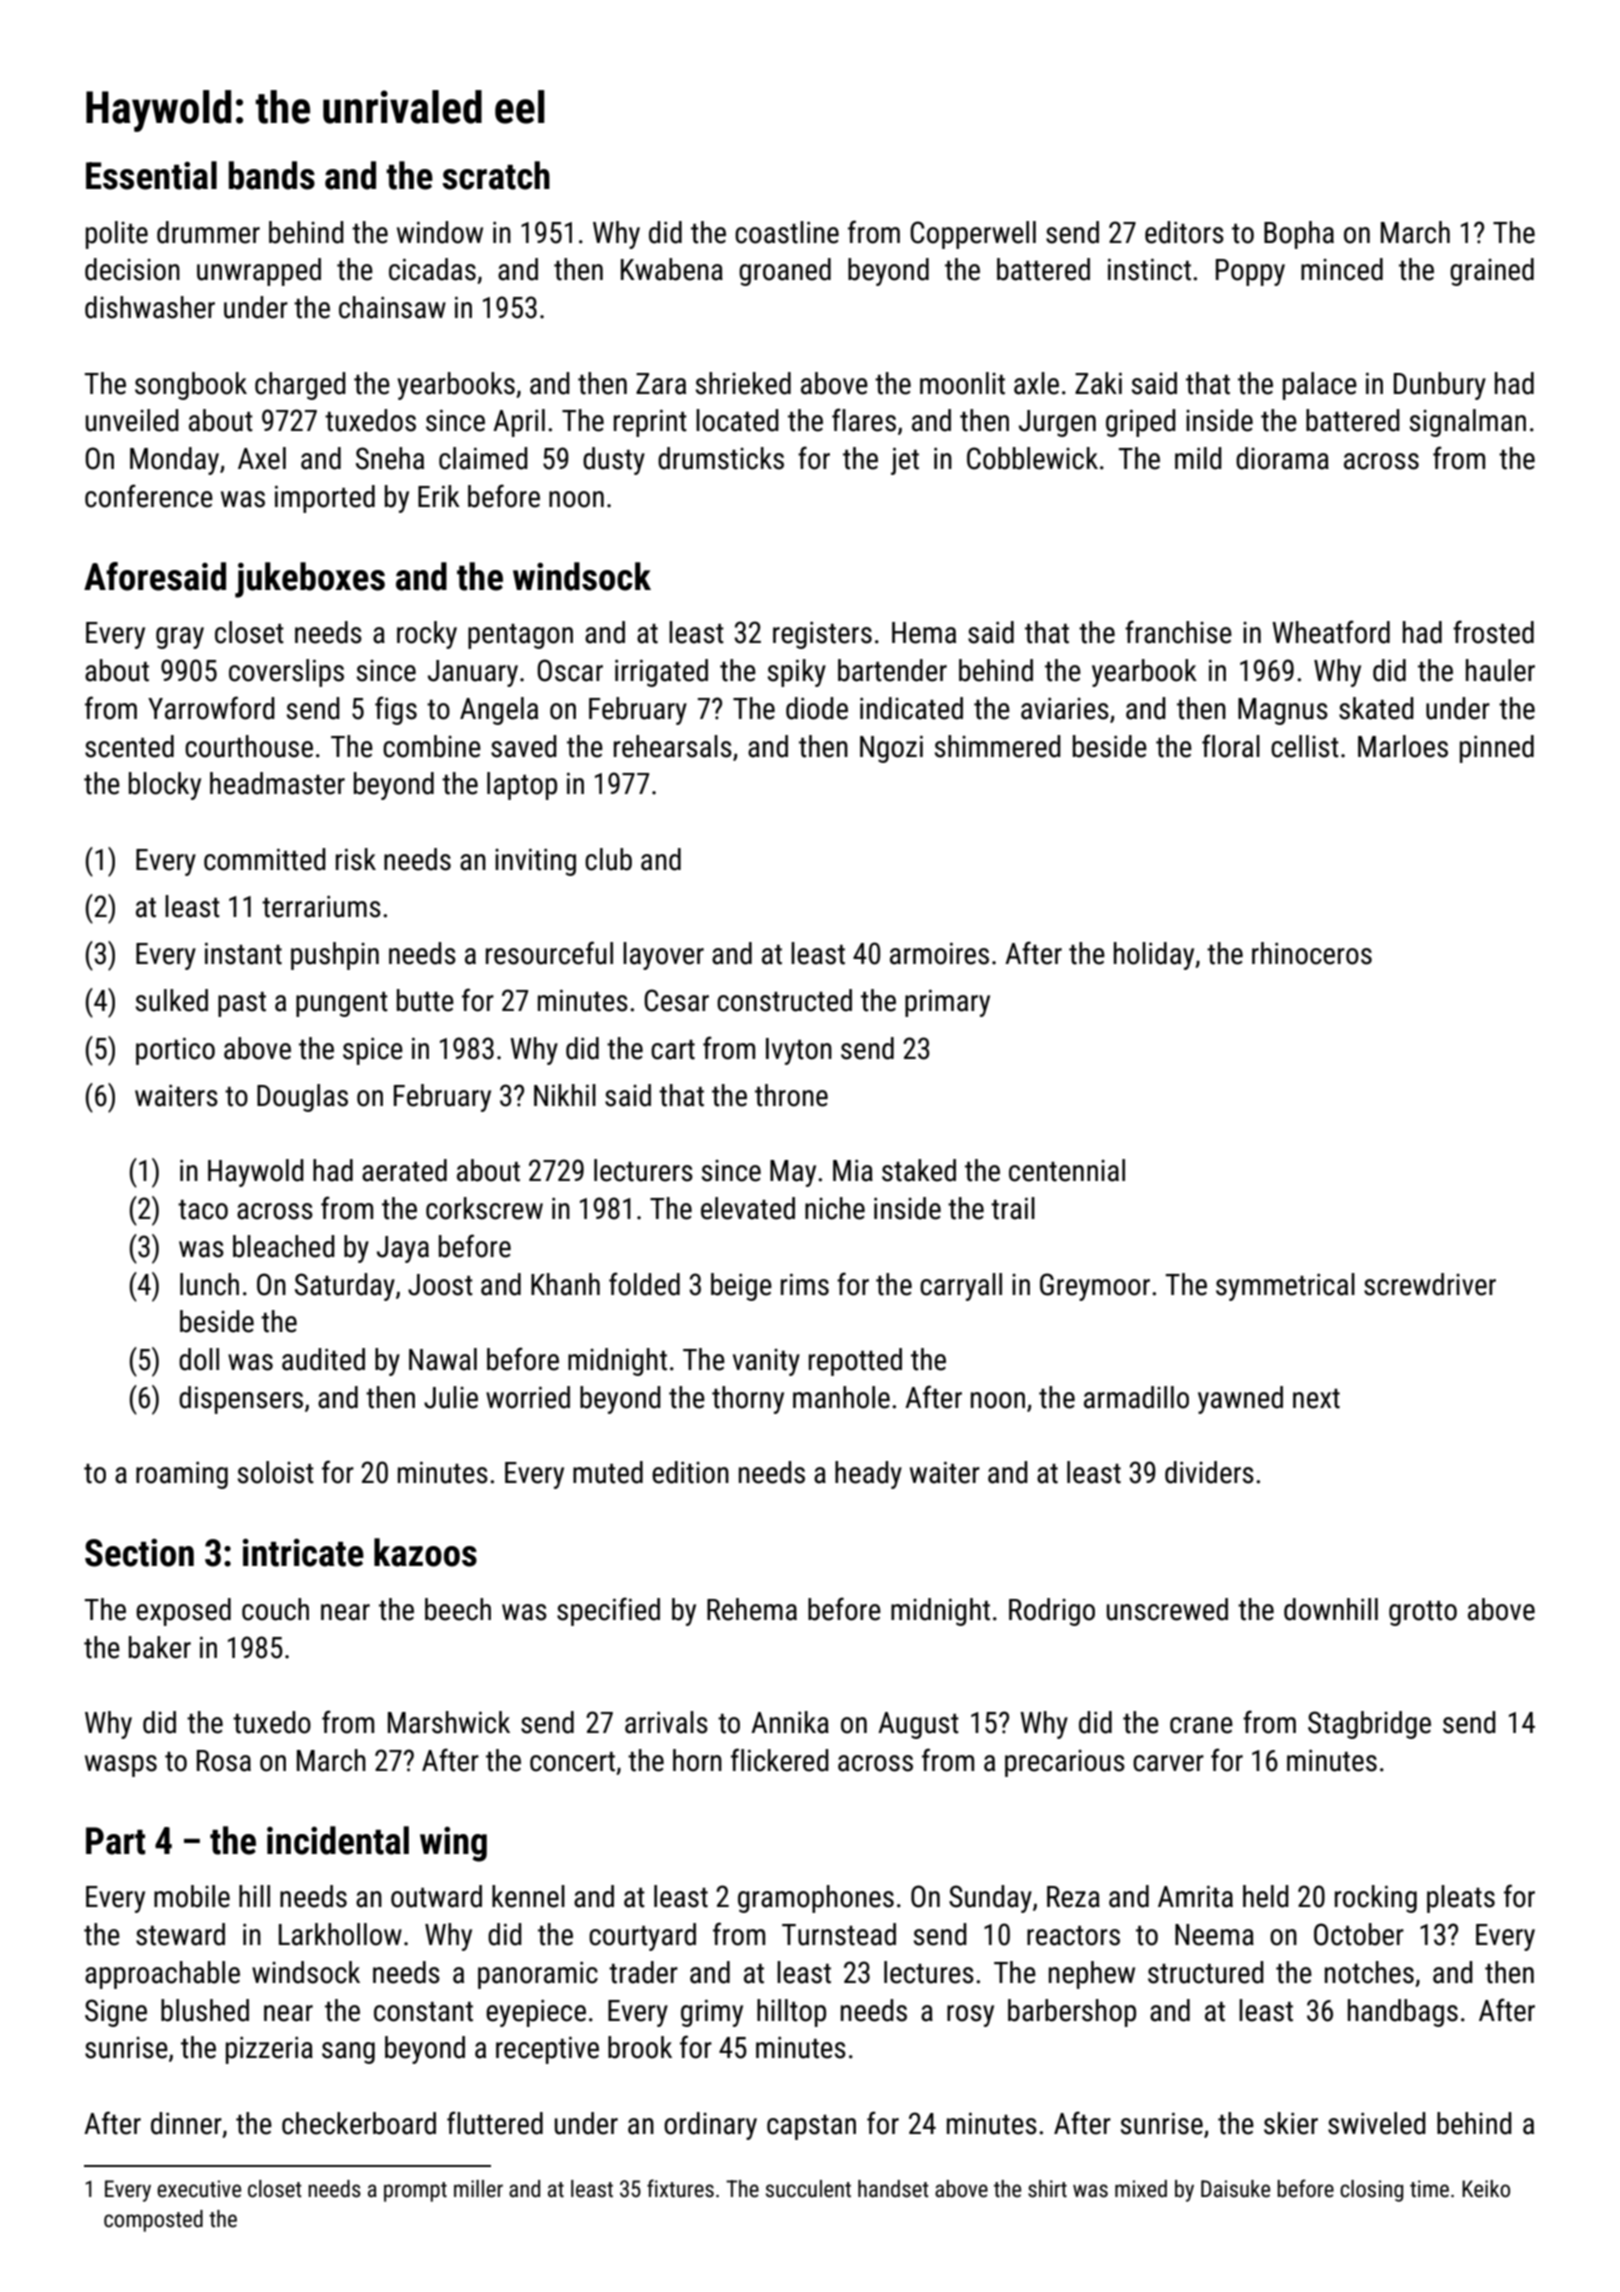 This document has height=2292, width=1620. What do you see at coordinates (1492, 272) in the document?
I see `grained` at bounding box center [1492, 272].
